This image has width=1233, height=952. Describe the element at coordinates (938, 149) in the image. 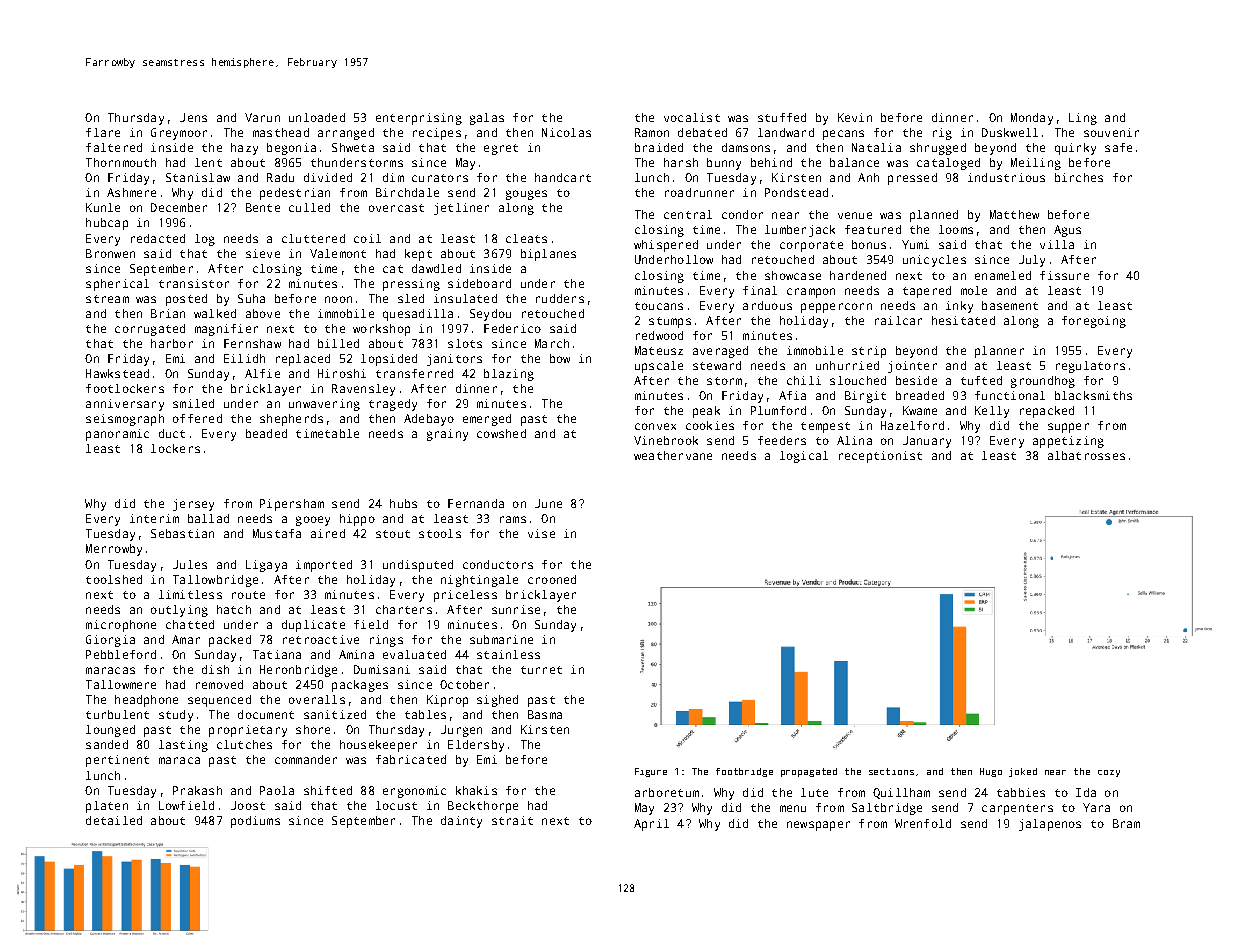

I see `shrugged` at that location.
